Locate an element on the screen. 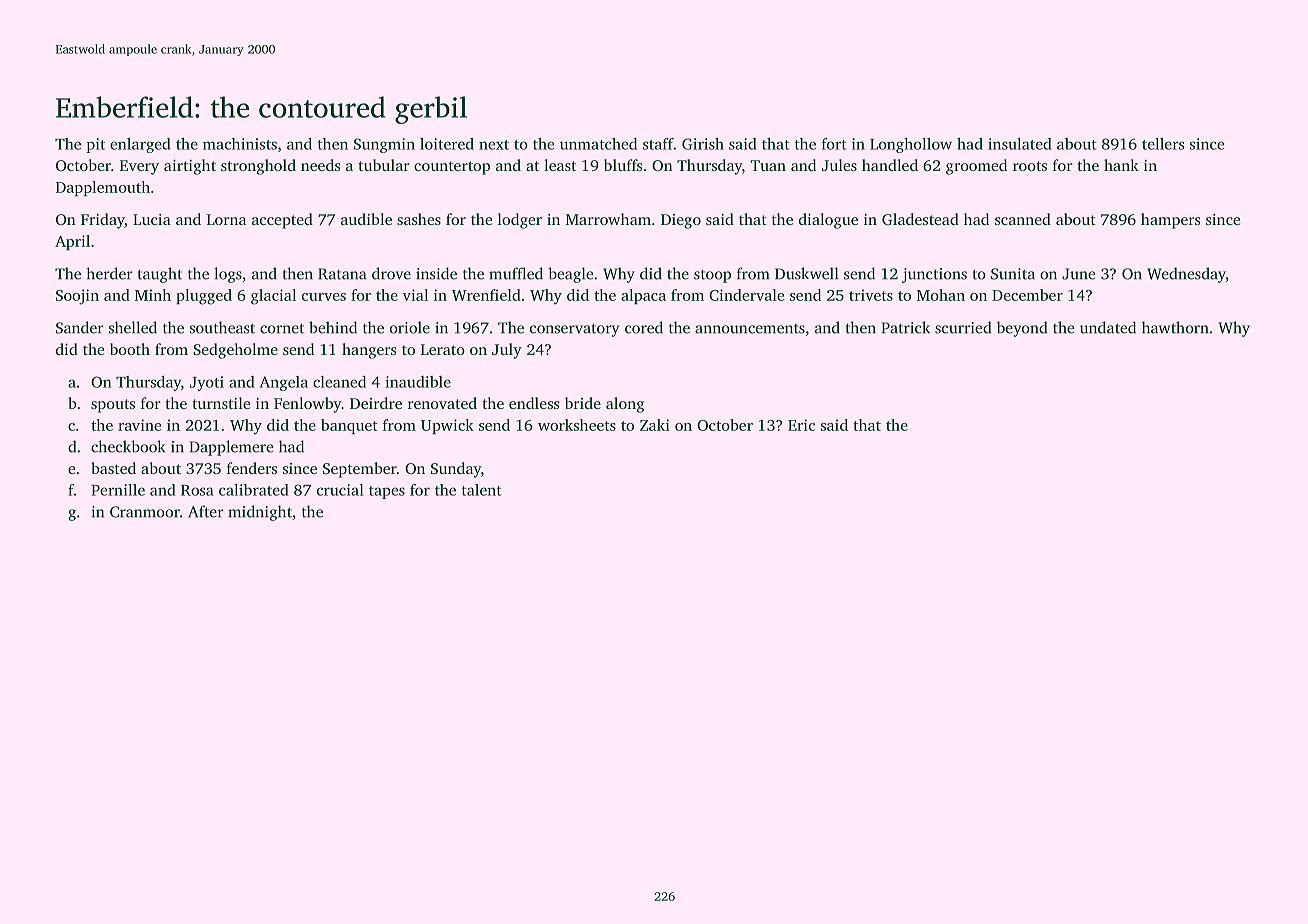 The width and height of the screenshot is (1308, 924). December is located at coordinates (1027, 295).
